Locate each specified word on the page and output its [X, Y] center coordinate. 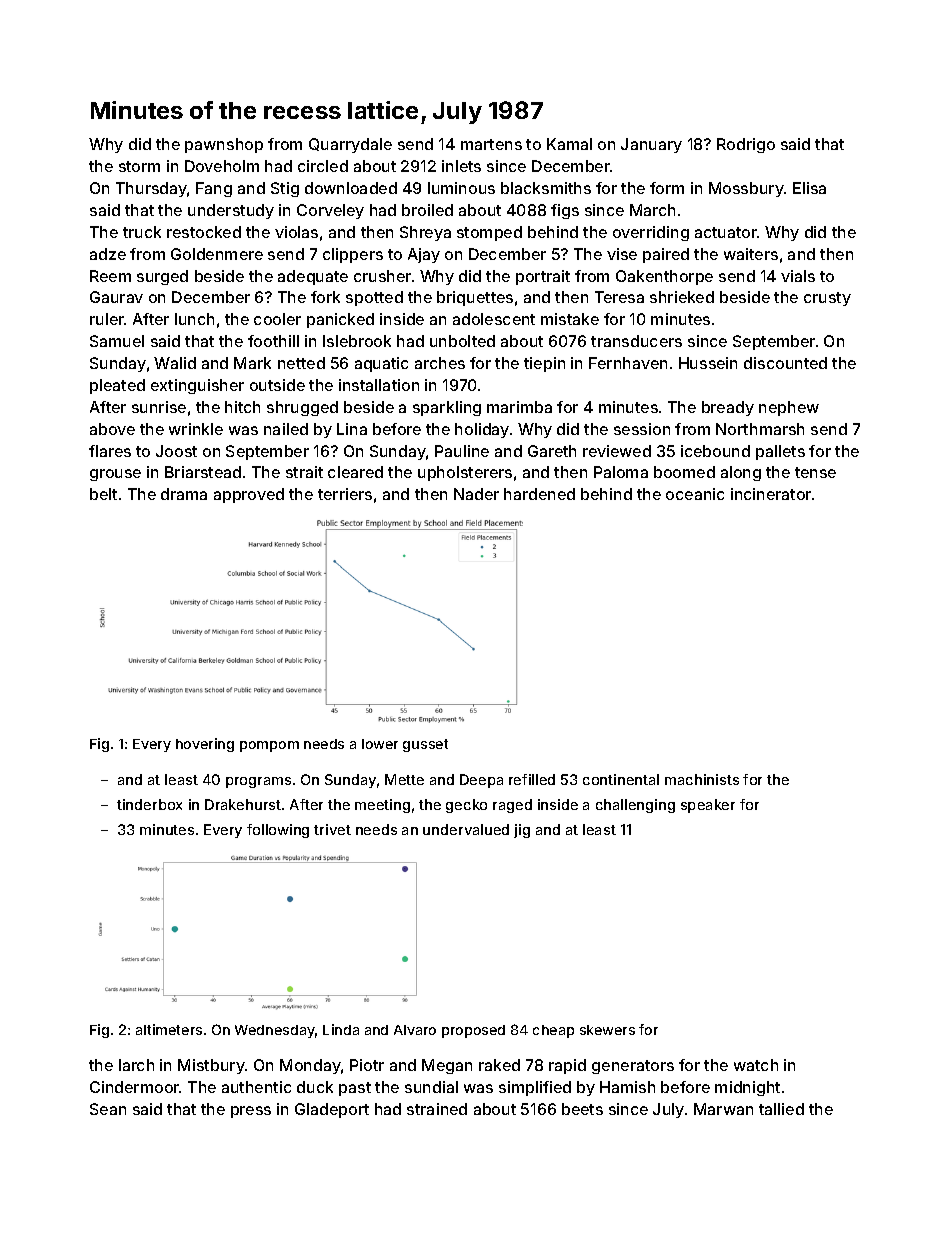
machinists [702, 779]
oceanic [695, 494]
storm [139, 166]
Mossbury [747, 189]
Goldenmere [217, 254]
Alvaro [415, 1030]
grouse [115, 475]
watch [756, 1065]
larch [136, 1065]
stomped [489, 233]
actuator [726, 232]
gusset [425, 745]
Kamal [569, 144]
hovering [205, 745]
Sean [108, 1109]
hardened [539, 494]
